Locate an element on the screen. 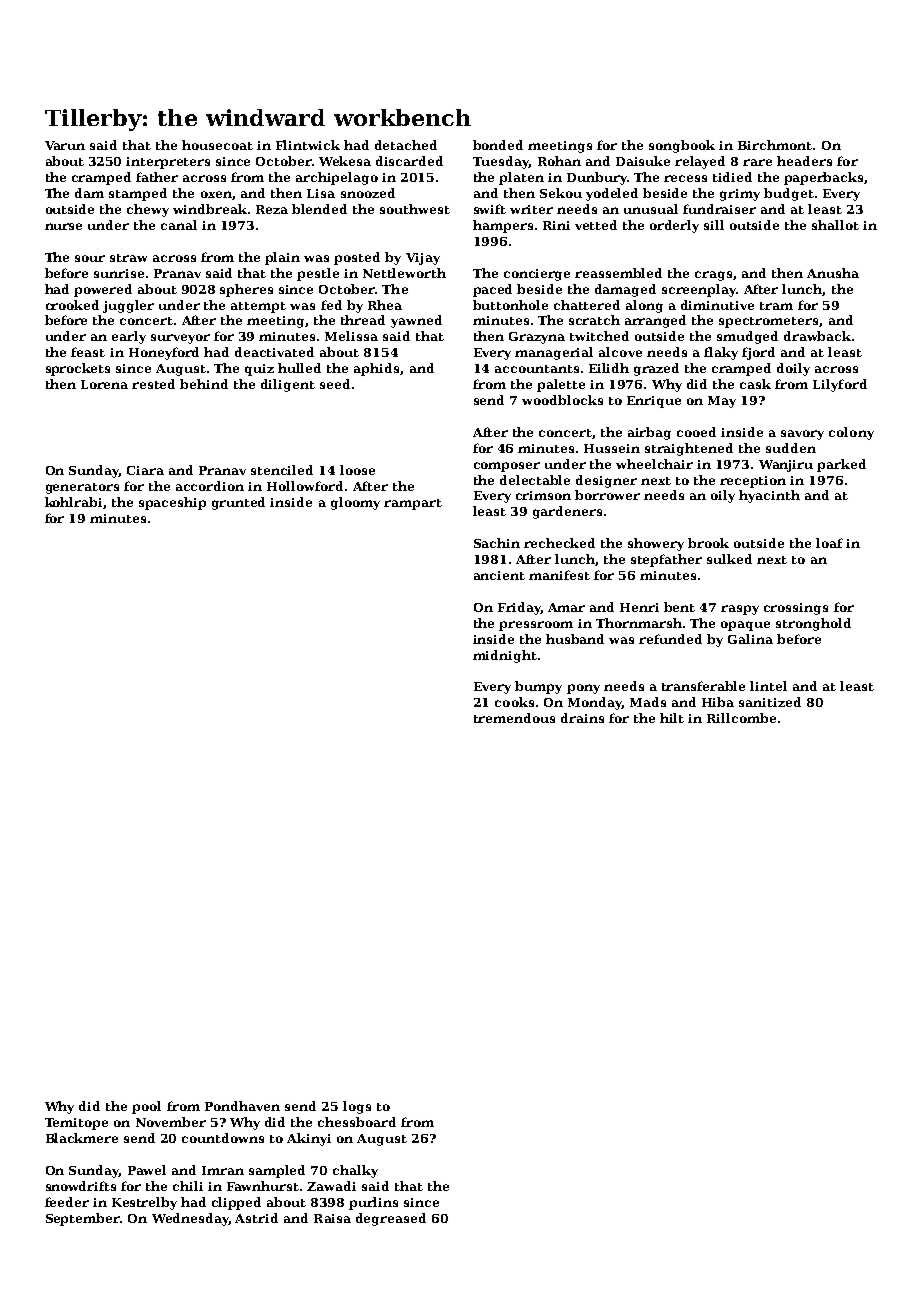 Image resolution: width=924 pixels, height=1308 pixels. bonded is located at coordinates (498, 145).
